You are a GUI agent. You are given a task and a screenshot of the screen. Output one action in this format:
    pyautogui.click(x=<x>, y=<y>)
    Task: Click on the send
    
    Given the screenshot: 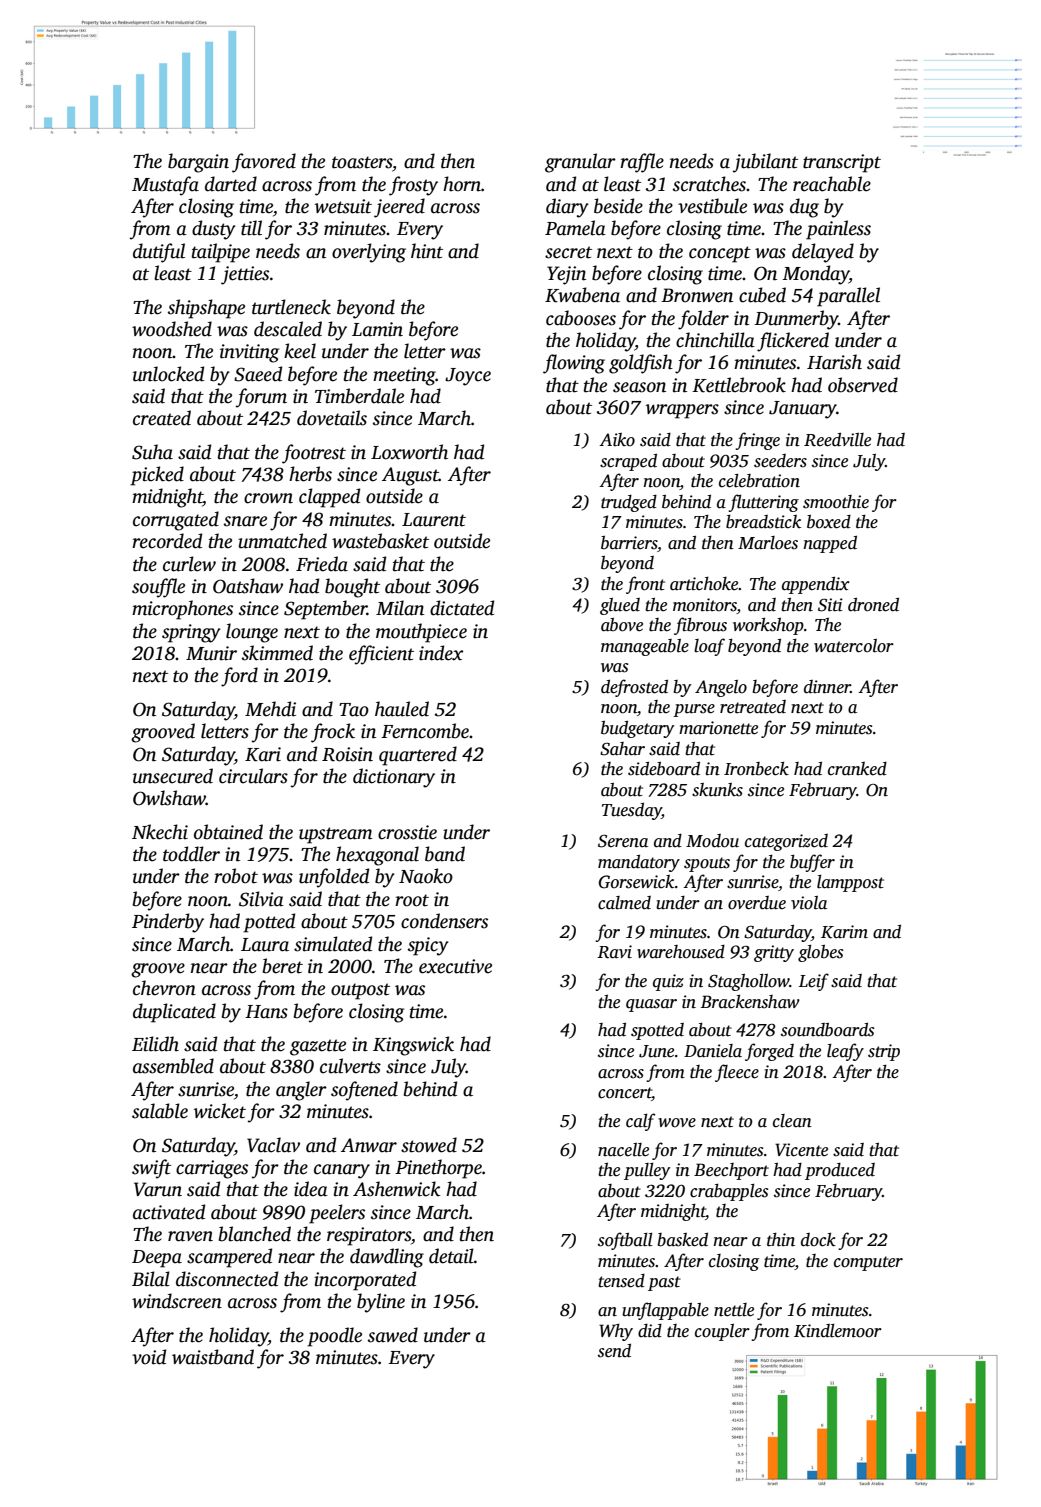 What is the action you would take?
    pyautogui.click(x=614, y=1351)
